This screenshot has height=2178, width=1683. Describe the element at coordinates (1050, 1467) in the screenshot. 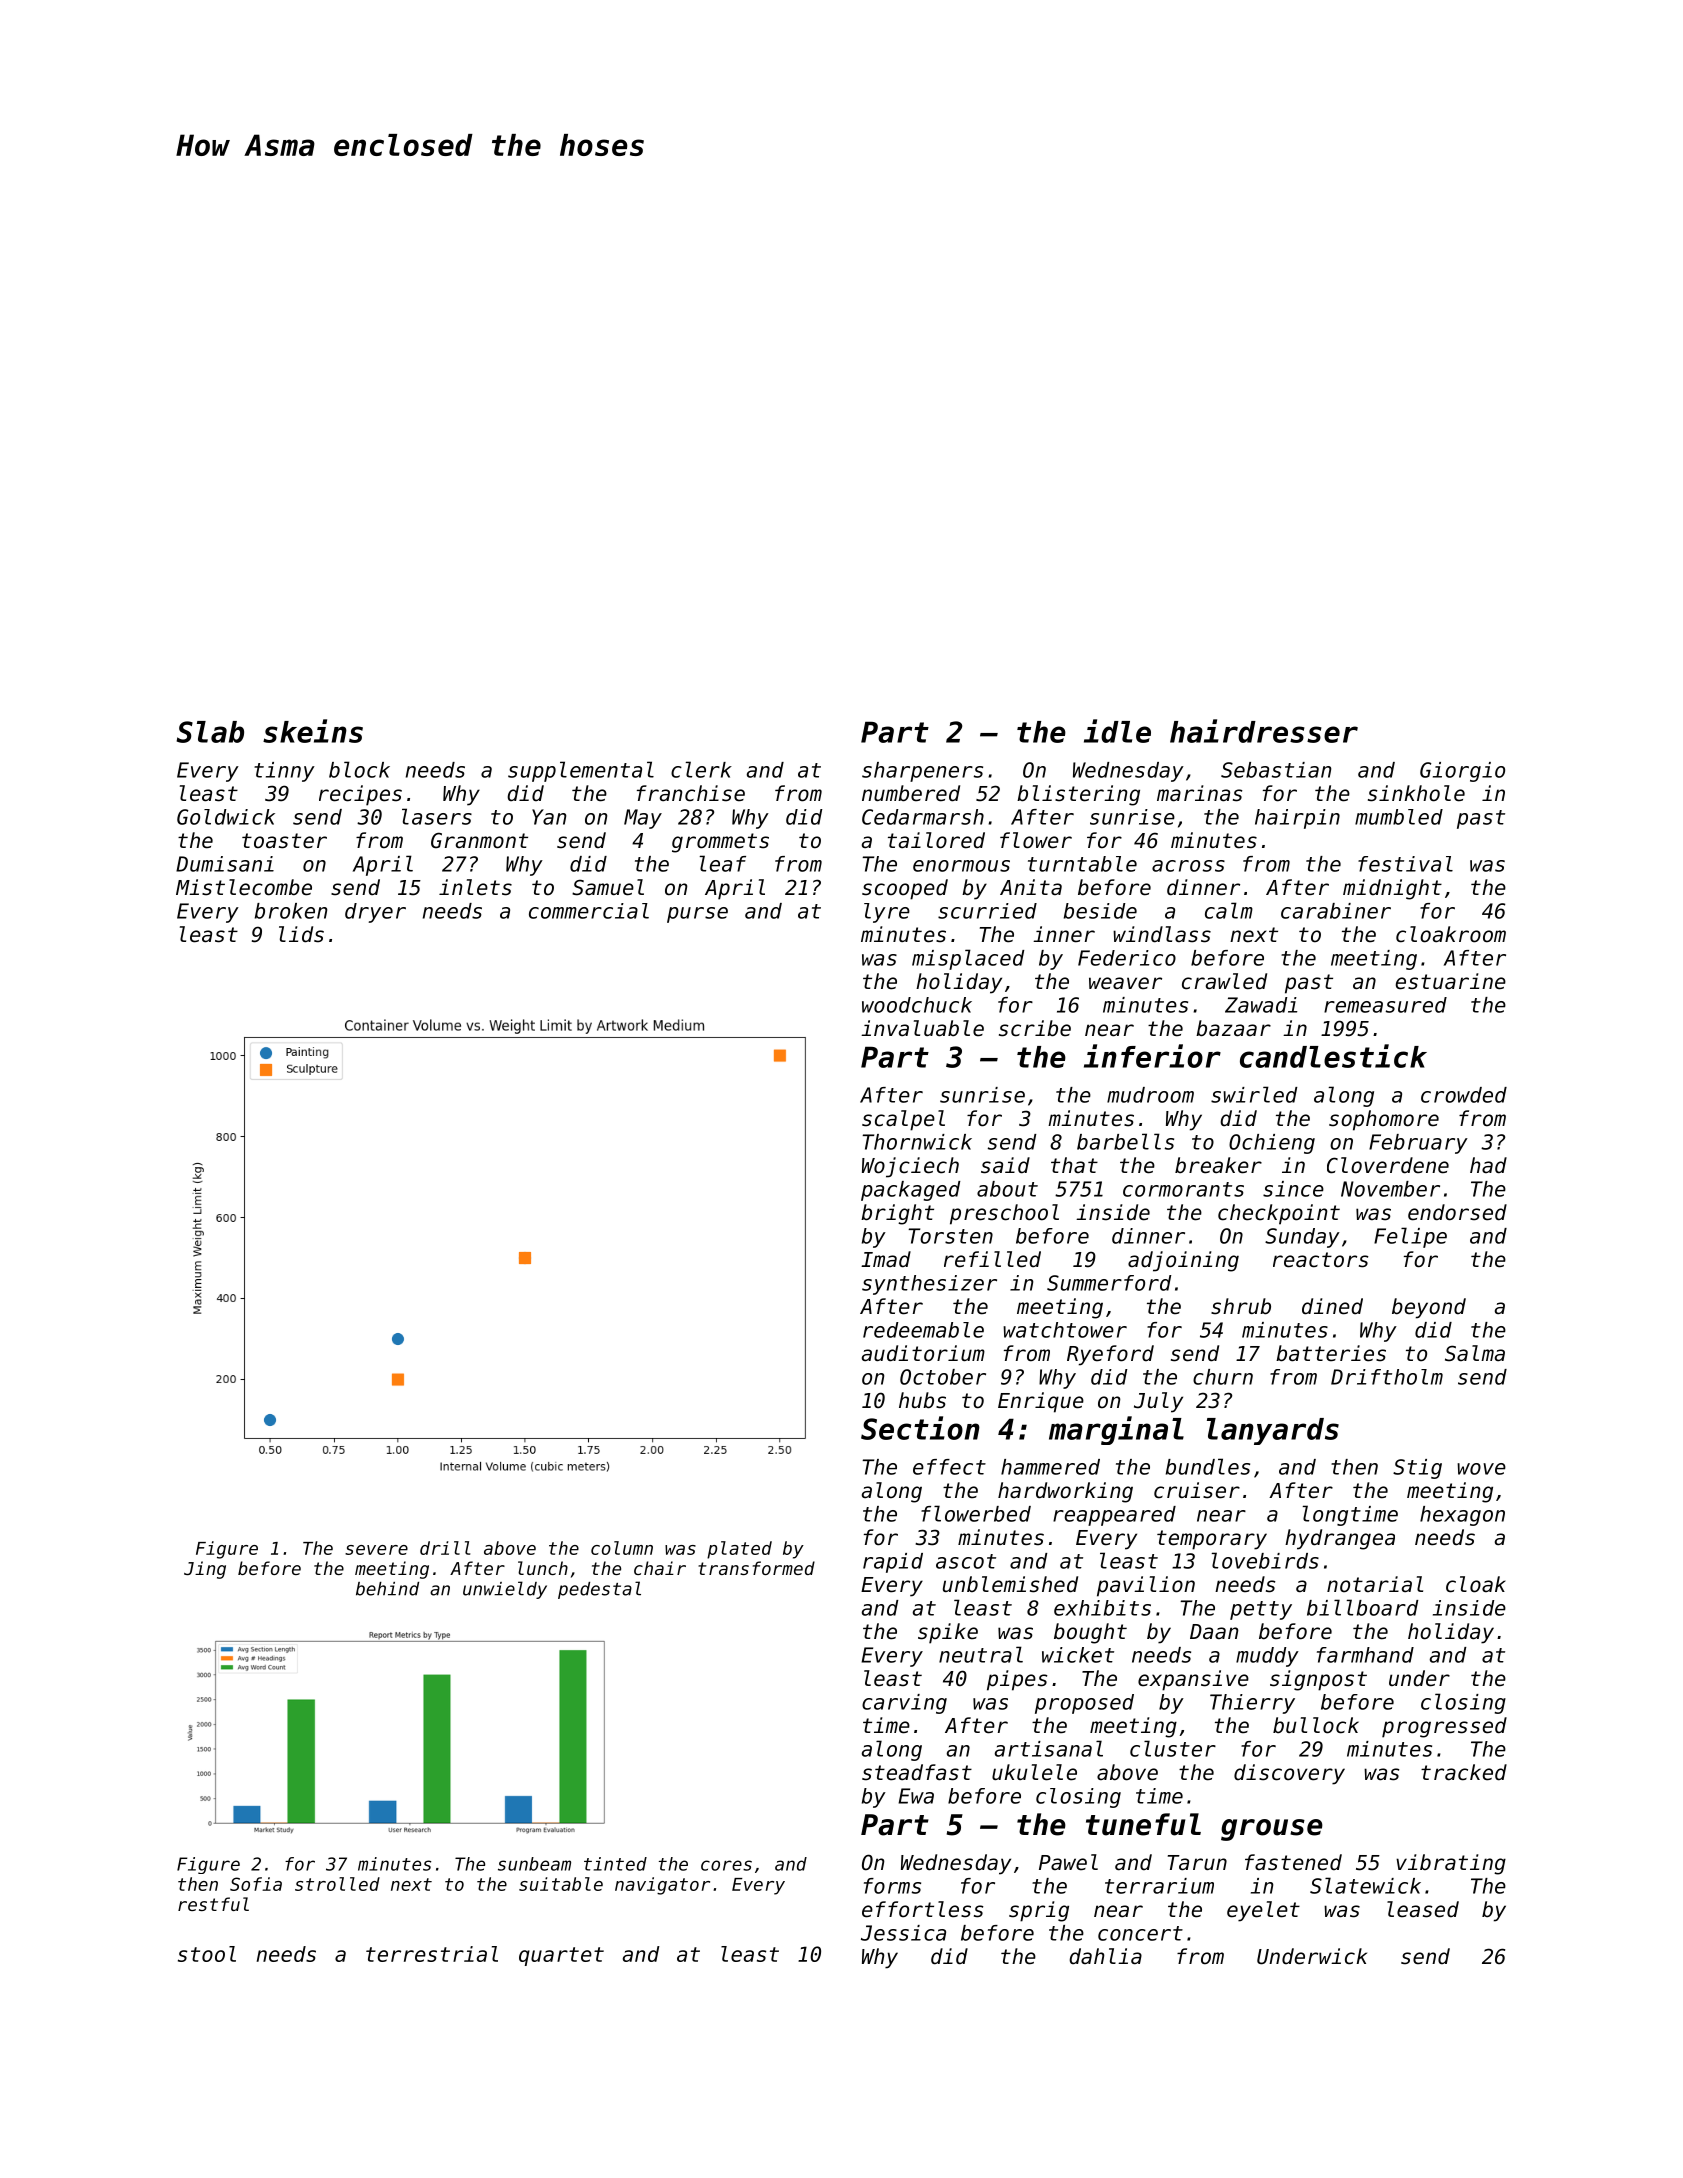

I see `hammered` at that location.
